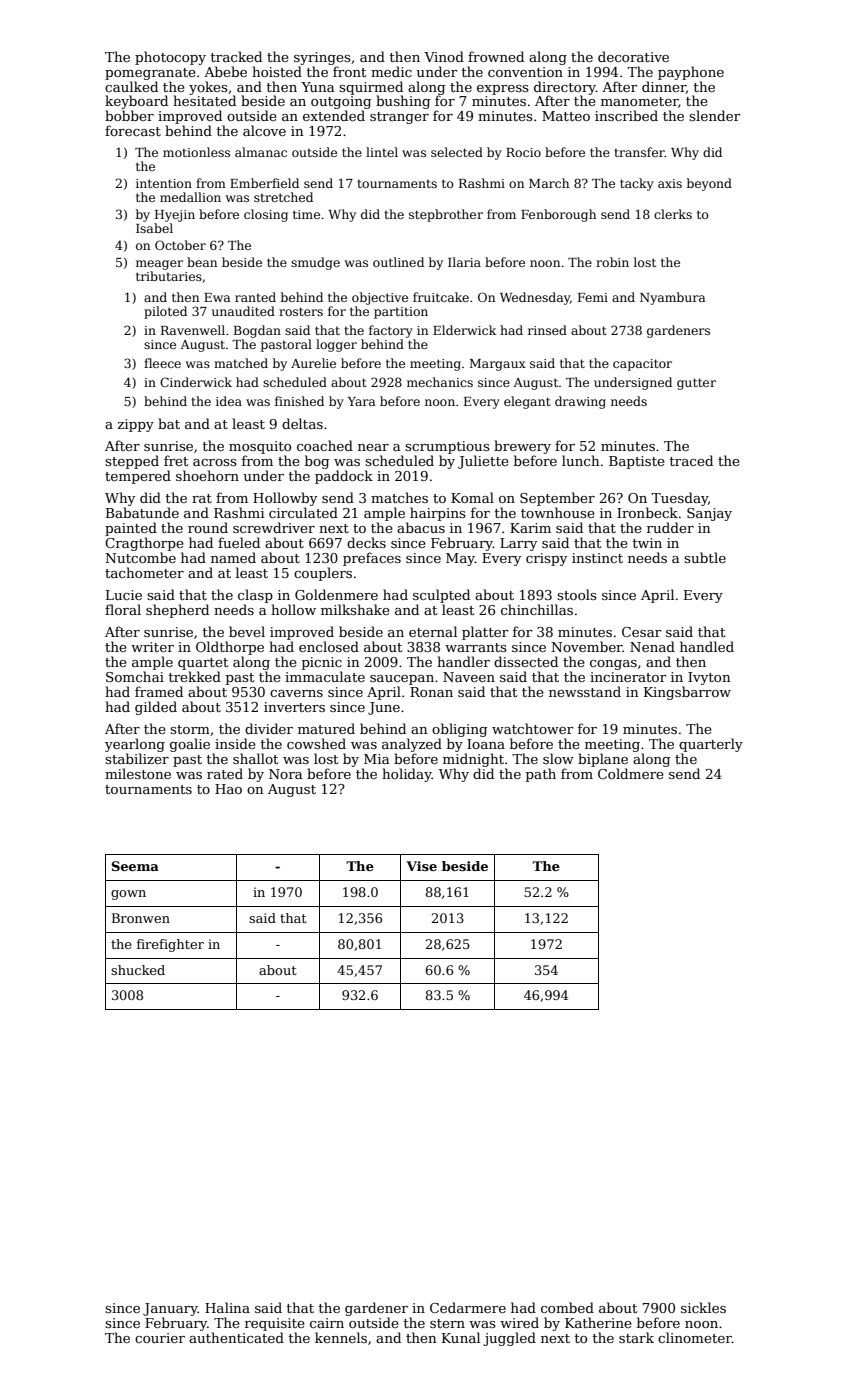 Image resolution: width=849 pixels, height=1400 pixels. What do you see at coordinates (131, 86) in the screenshot?
I see `caulked` at bounding box center [131, 86].
